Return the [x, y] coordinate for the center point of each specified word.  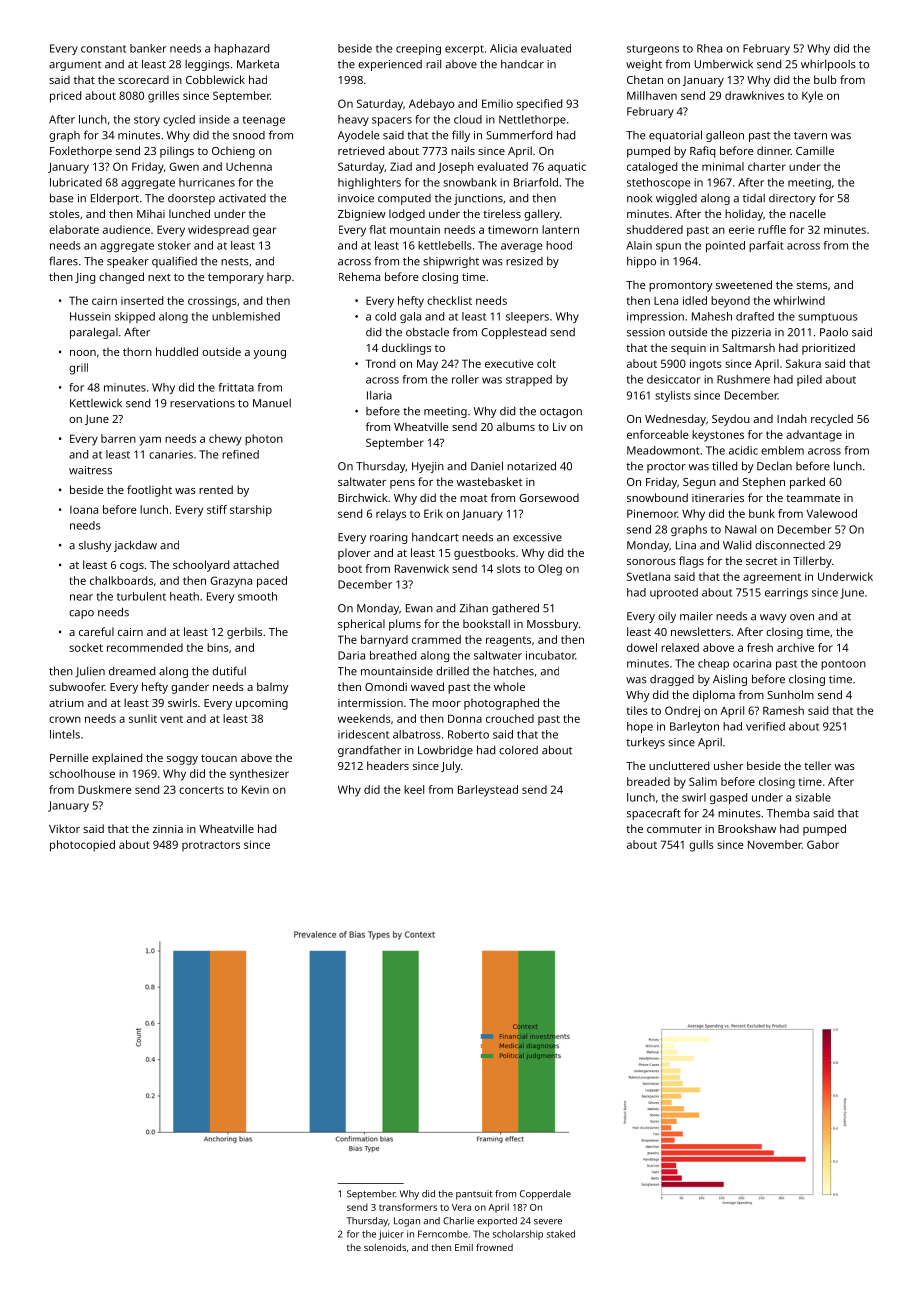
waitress [90, 470]
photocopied [82, 846]
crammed [436, 639]
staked [561, 1234]
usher [728, 765]
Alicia [503, 48]
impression [655, 317]
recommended [145, 647]
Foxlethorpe [81, 152]
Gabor [823, 844]
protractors [211, 846]
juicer [391, 1235]
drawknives [754, 95]
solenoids [385, 1247]
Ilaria [379, 395]
